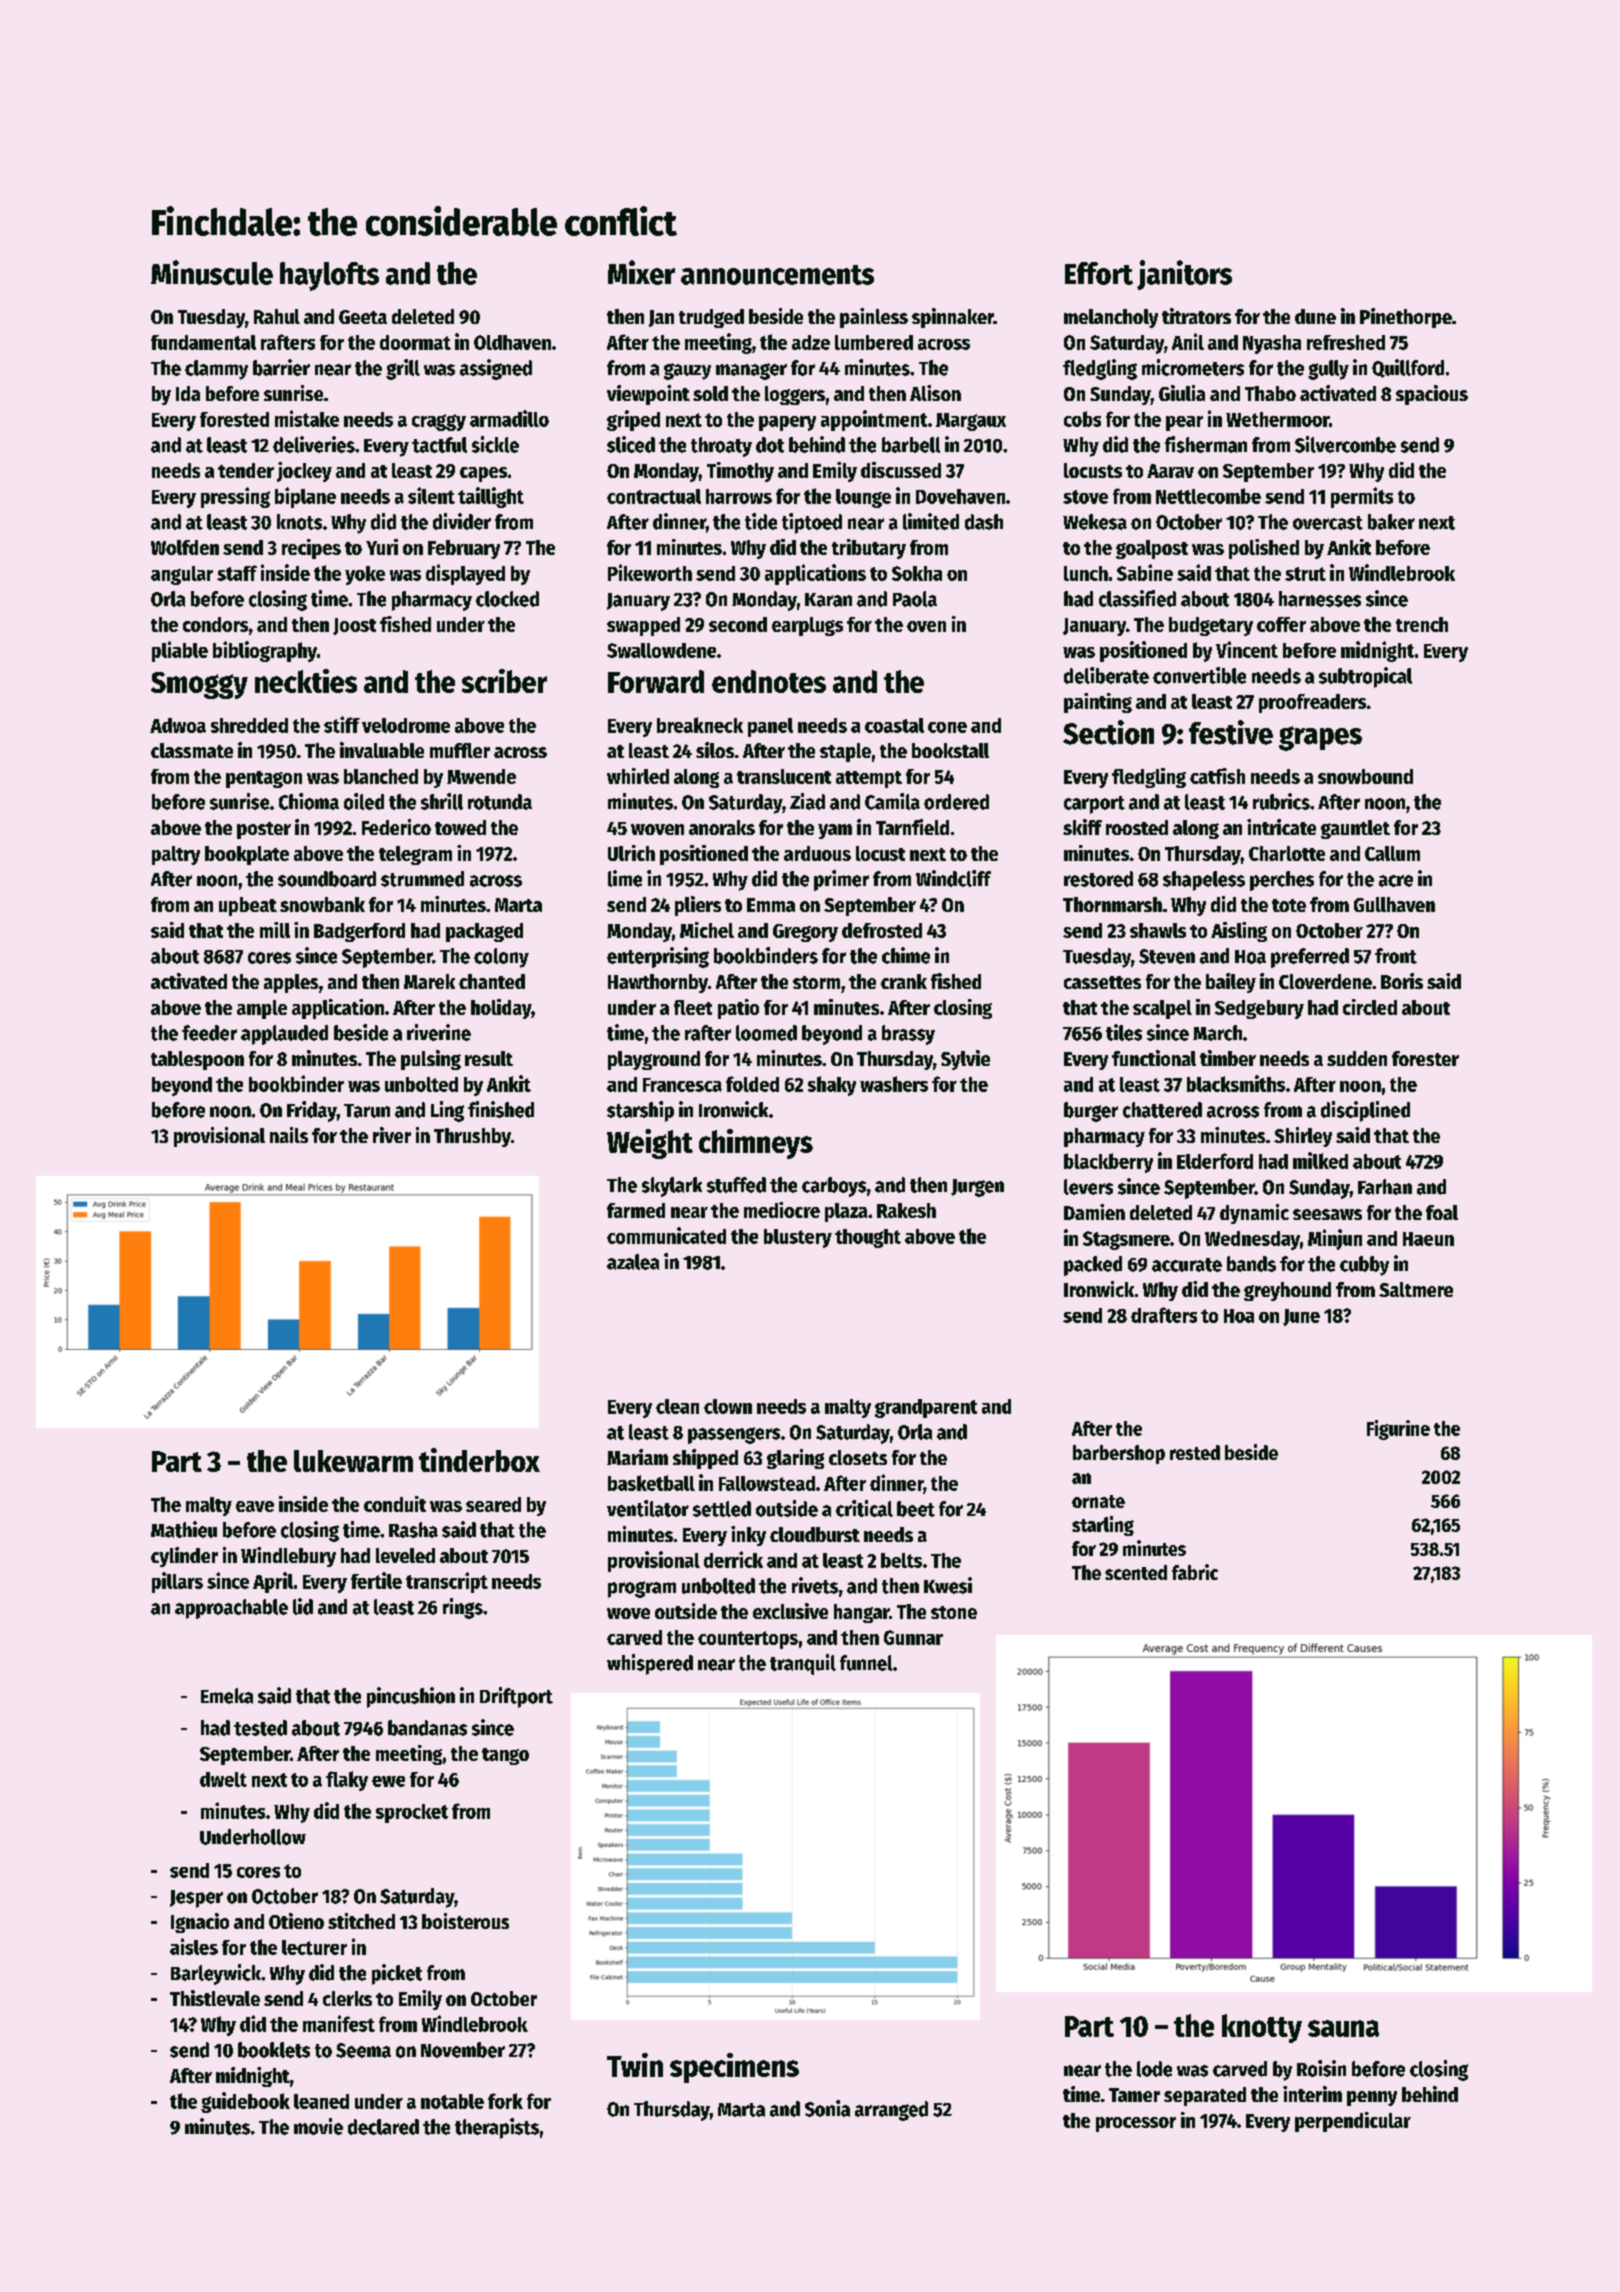 This screenshot has width=1620, height=2292. Describe the element at coordinates (216, 1974) in the screenshot. I see `Barleywick` at that location.
